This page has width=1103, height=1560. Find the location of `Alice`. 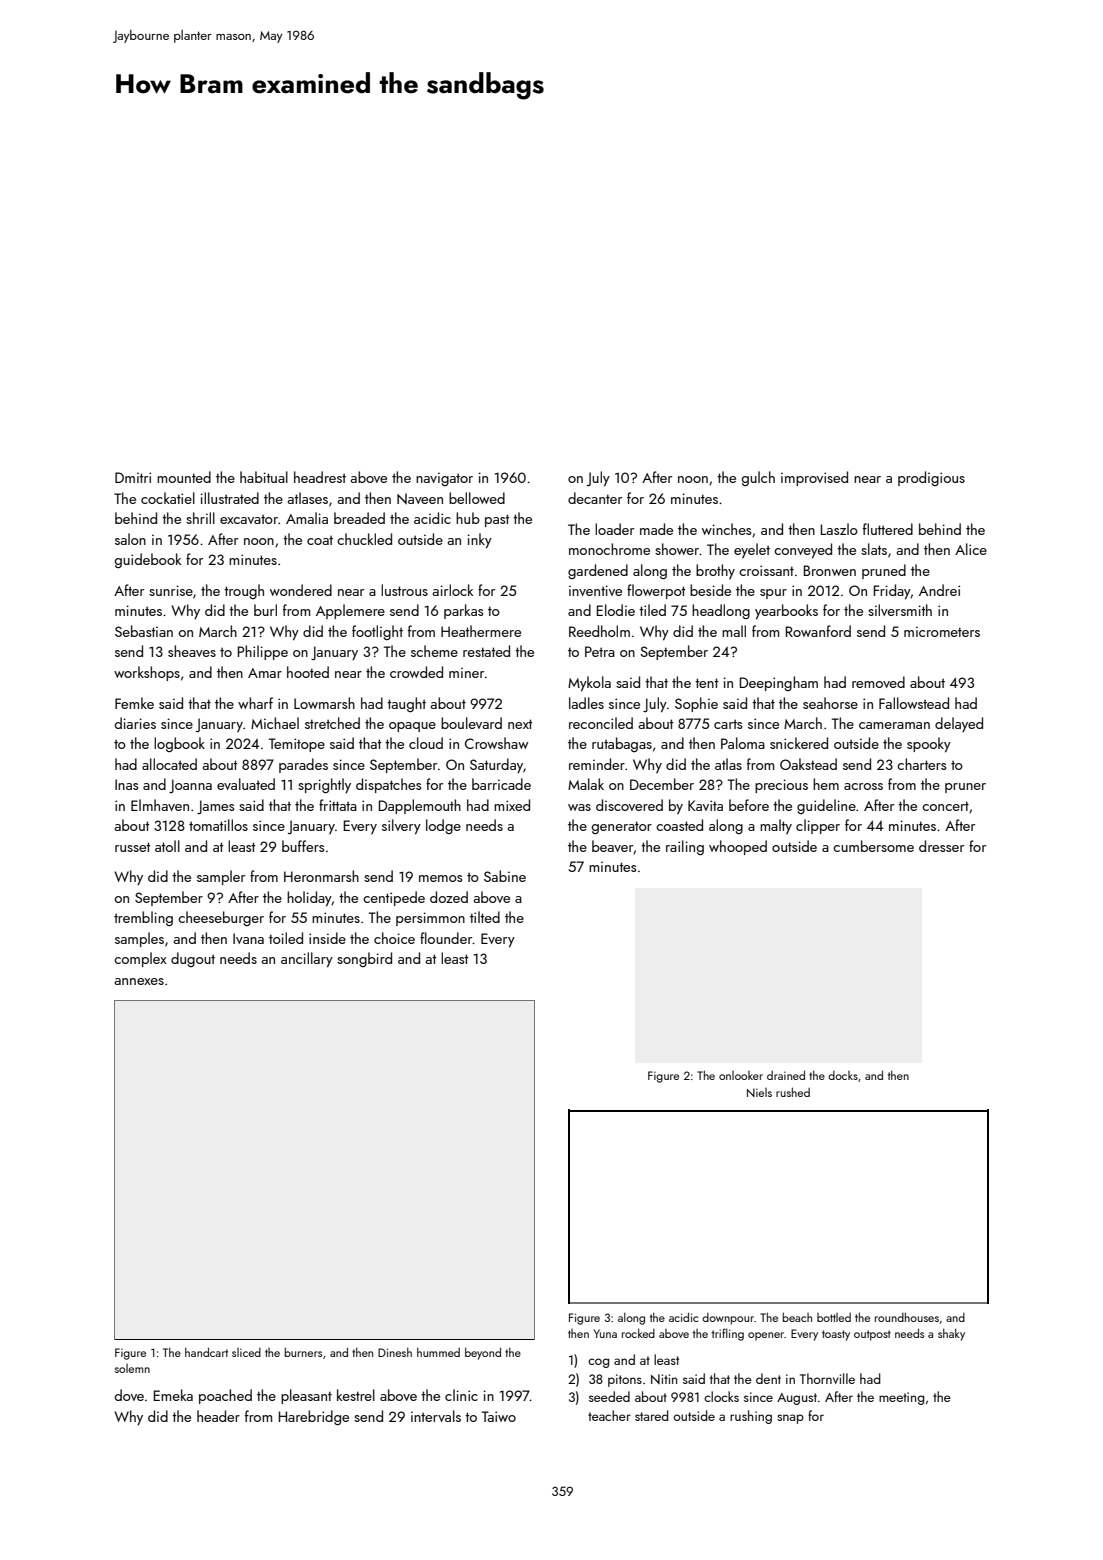

Alice is located at coordinates (971, 549).
